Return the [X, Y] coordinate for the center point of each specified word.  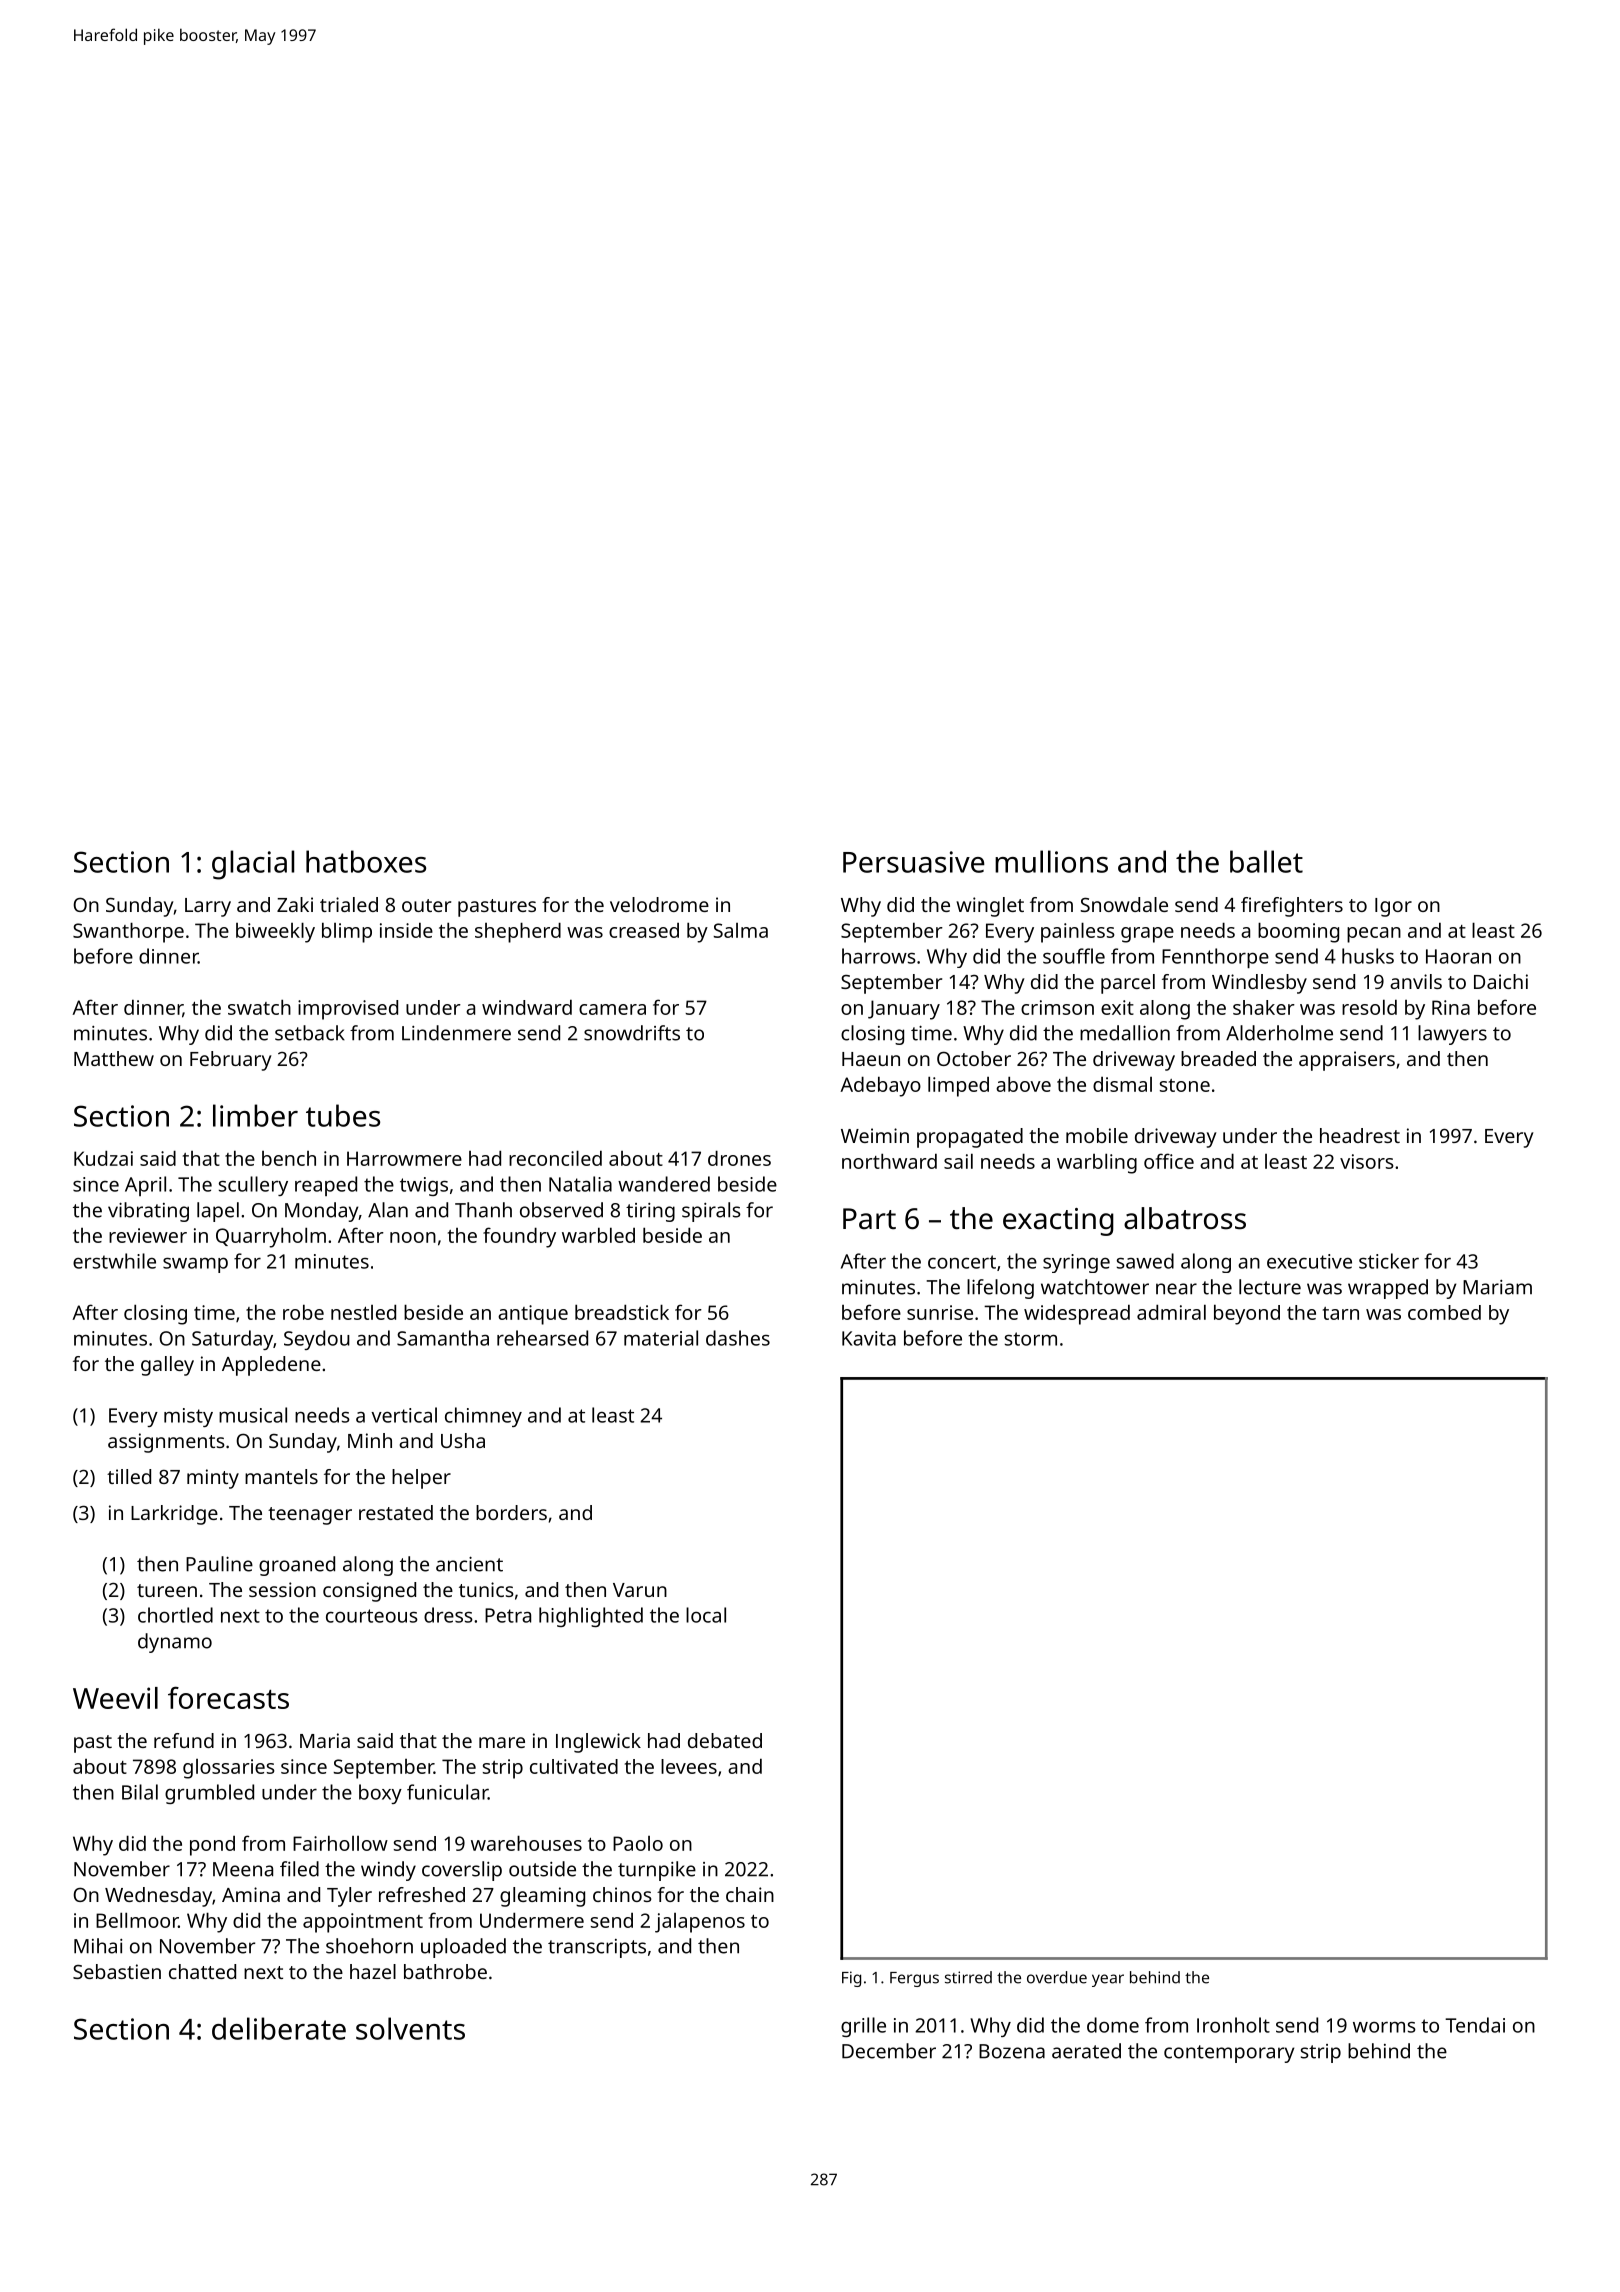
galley [167, 1366]
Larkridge [174, 1515]
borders [511, 1512]
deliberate [279, 2028]
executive [1309, 1261]
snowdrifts [632, 1033]
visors [1367, 1161]
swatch [259, 1007]
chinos [622, 1894]
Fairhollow [340, 1843]
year [1108, 1980]
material [661, 1338]
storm [1031, 1339]
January [904, 1010]
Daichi [1501, 981]
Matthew [114, 1058]
